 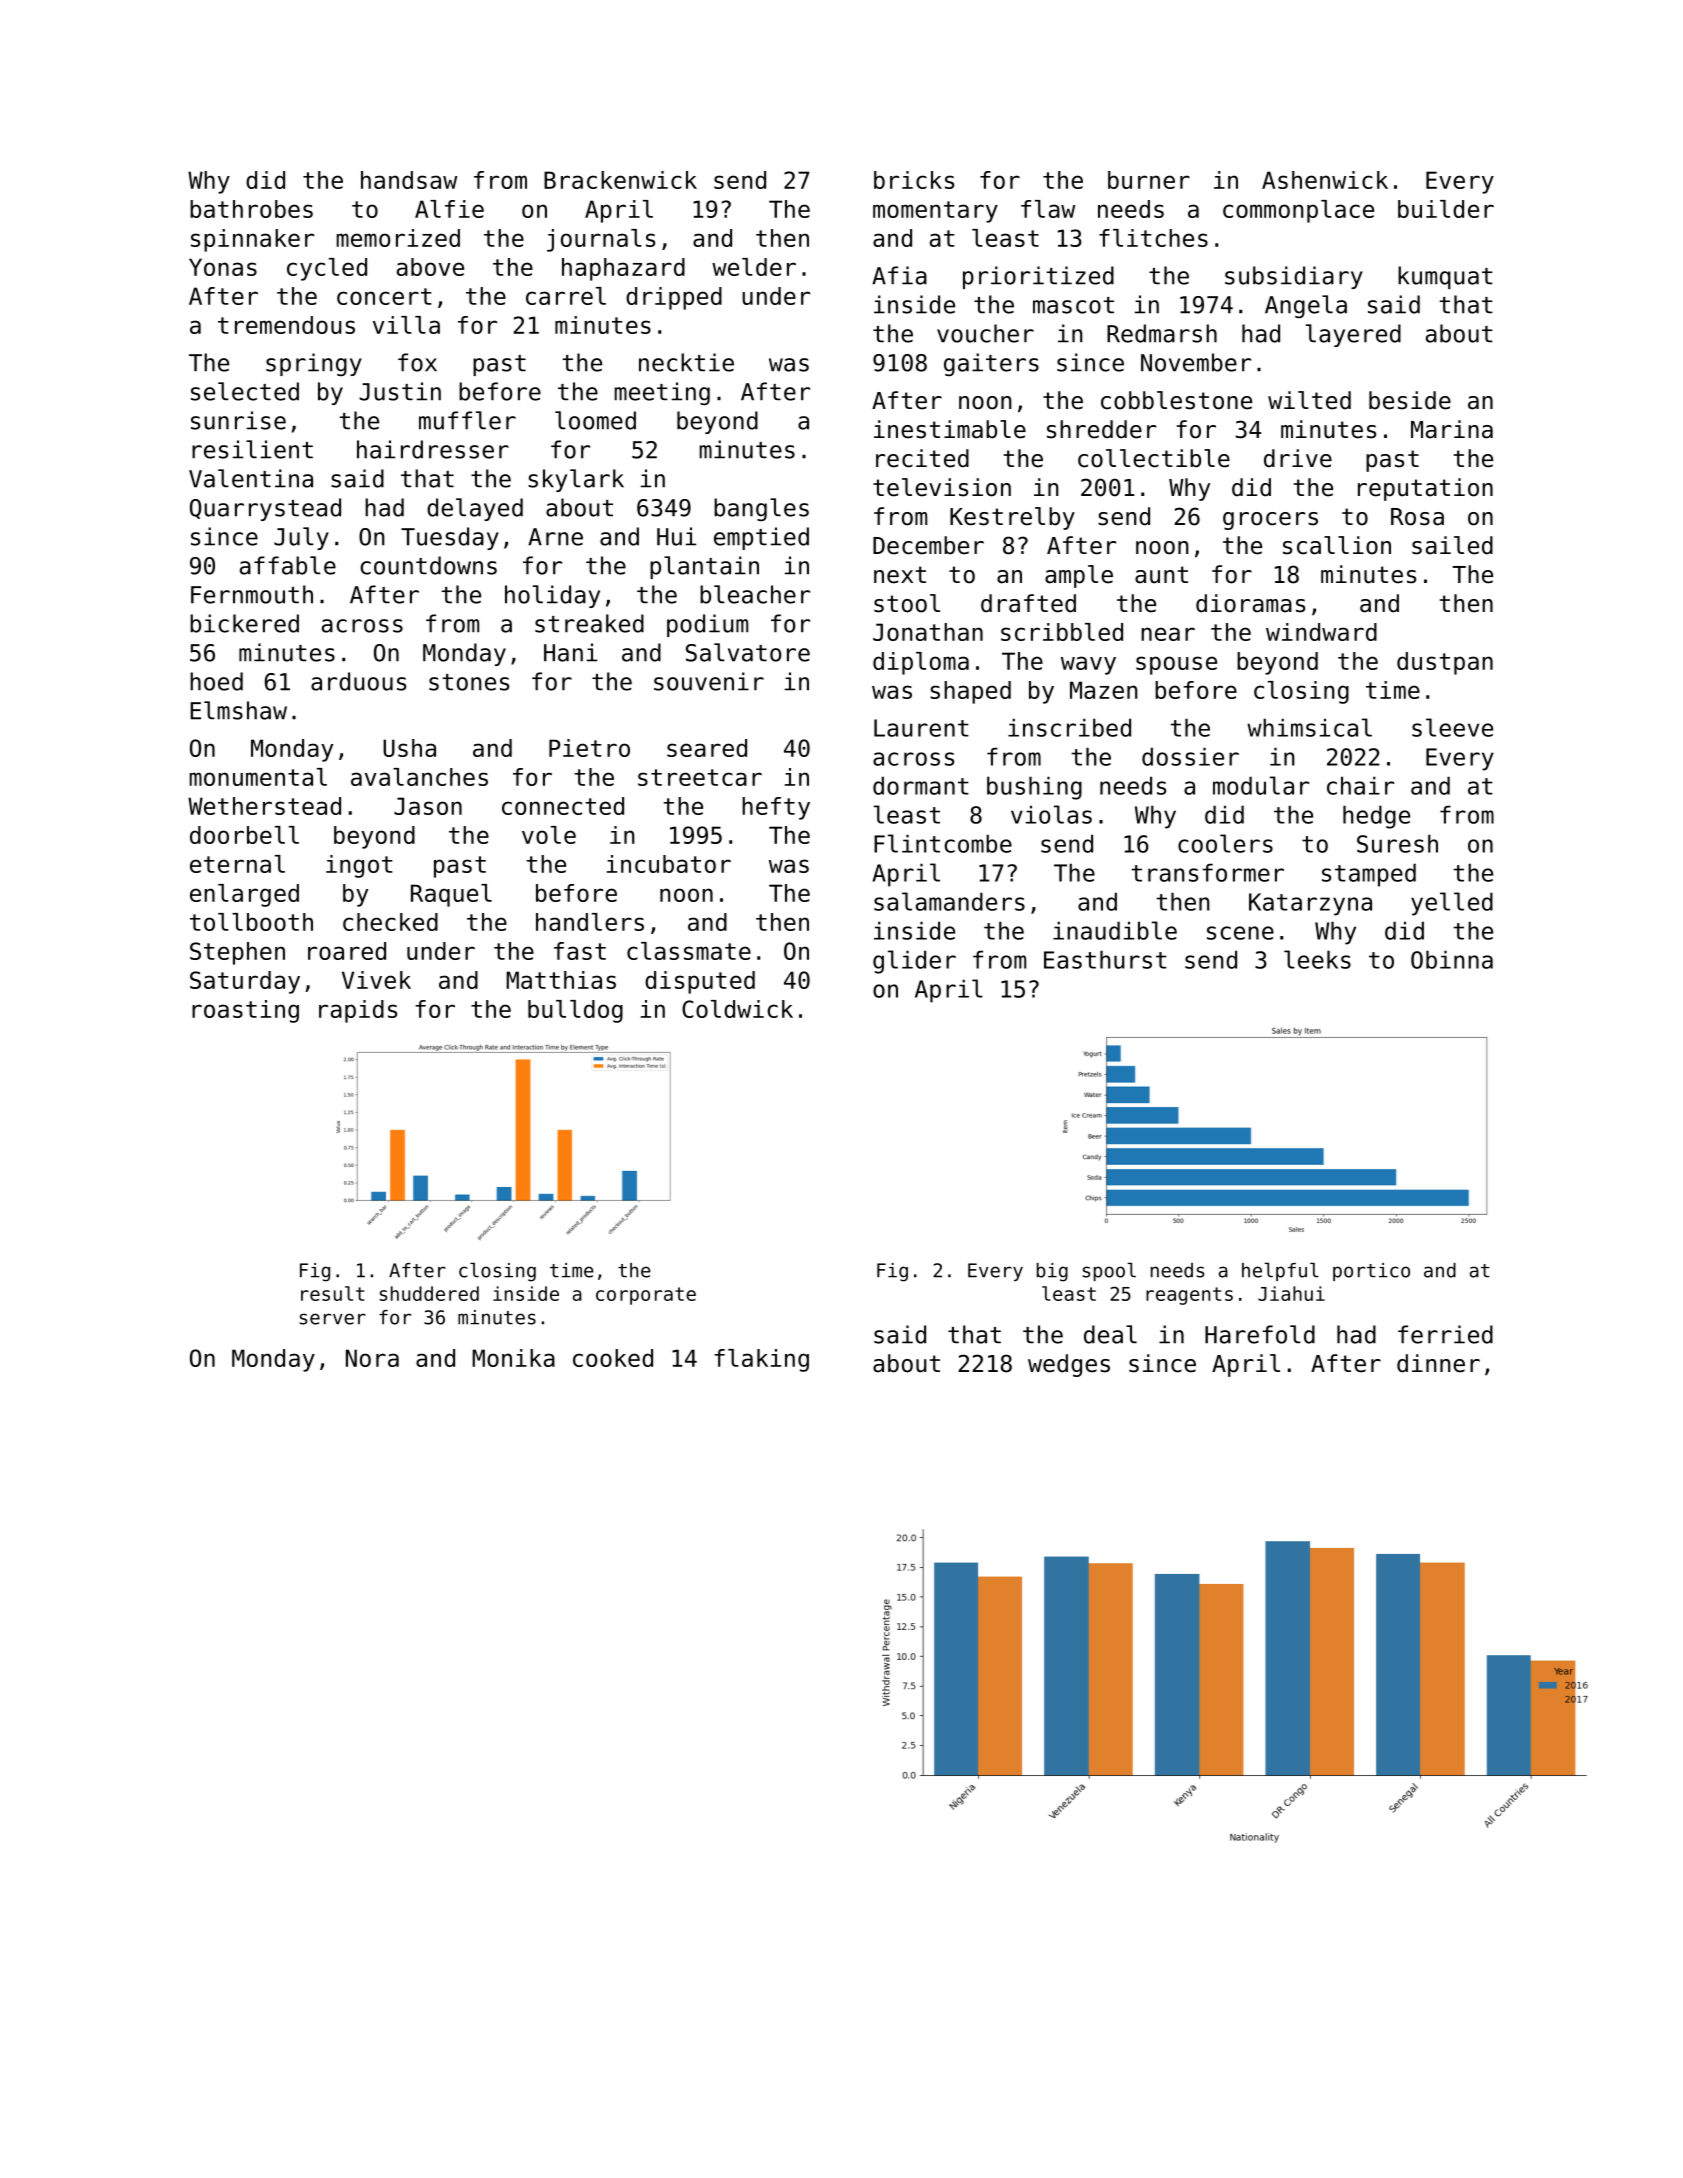 I want to click on Nora, so click(x=372, y=1358).
